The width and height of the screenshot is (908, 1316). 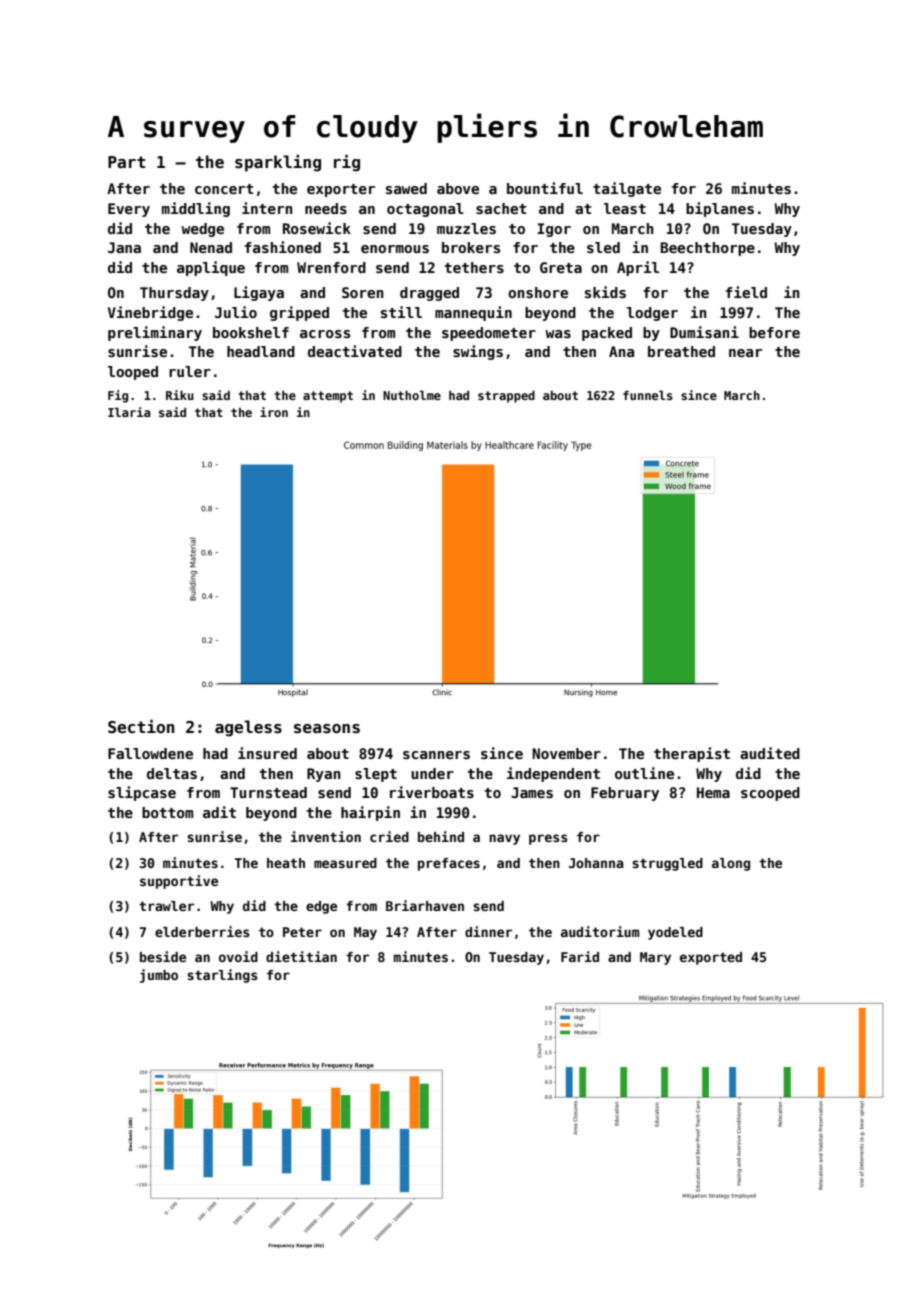 What do you see at coordinates (681, 351) in the screenshot?
I see `breathed` at bounding box center [681, 351].
